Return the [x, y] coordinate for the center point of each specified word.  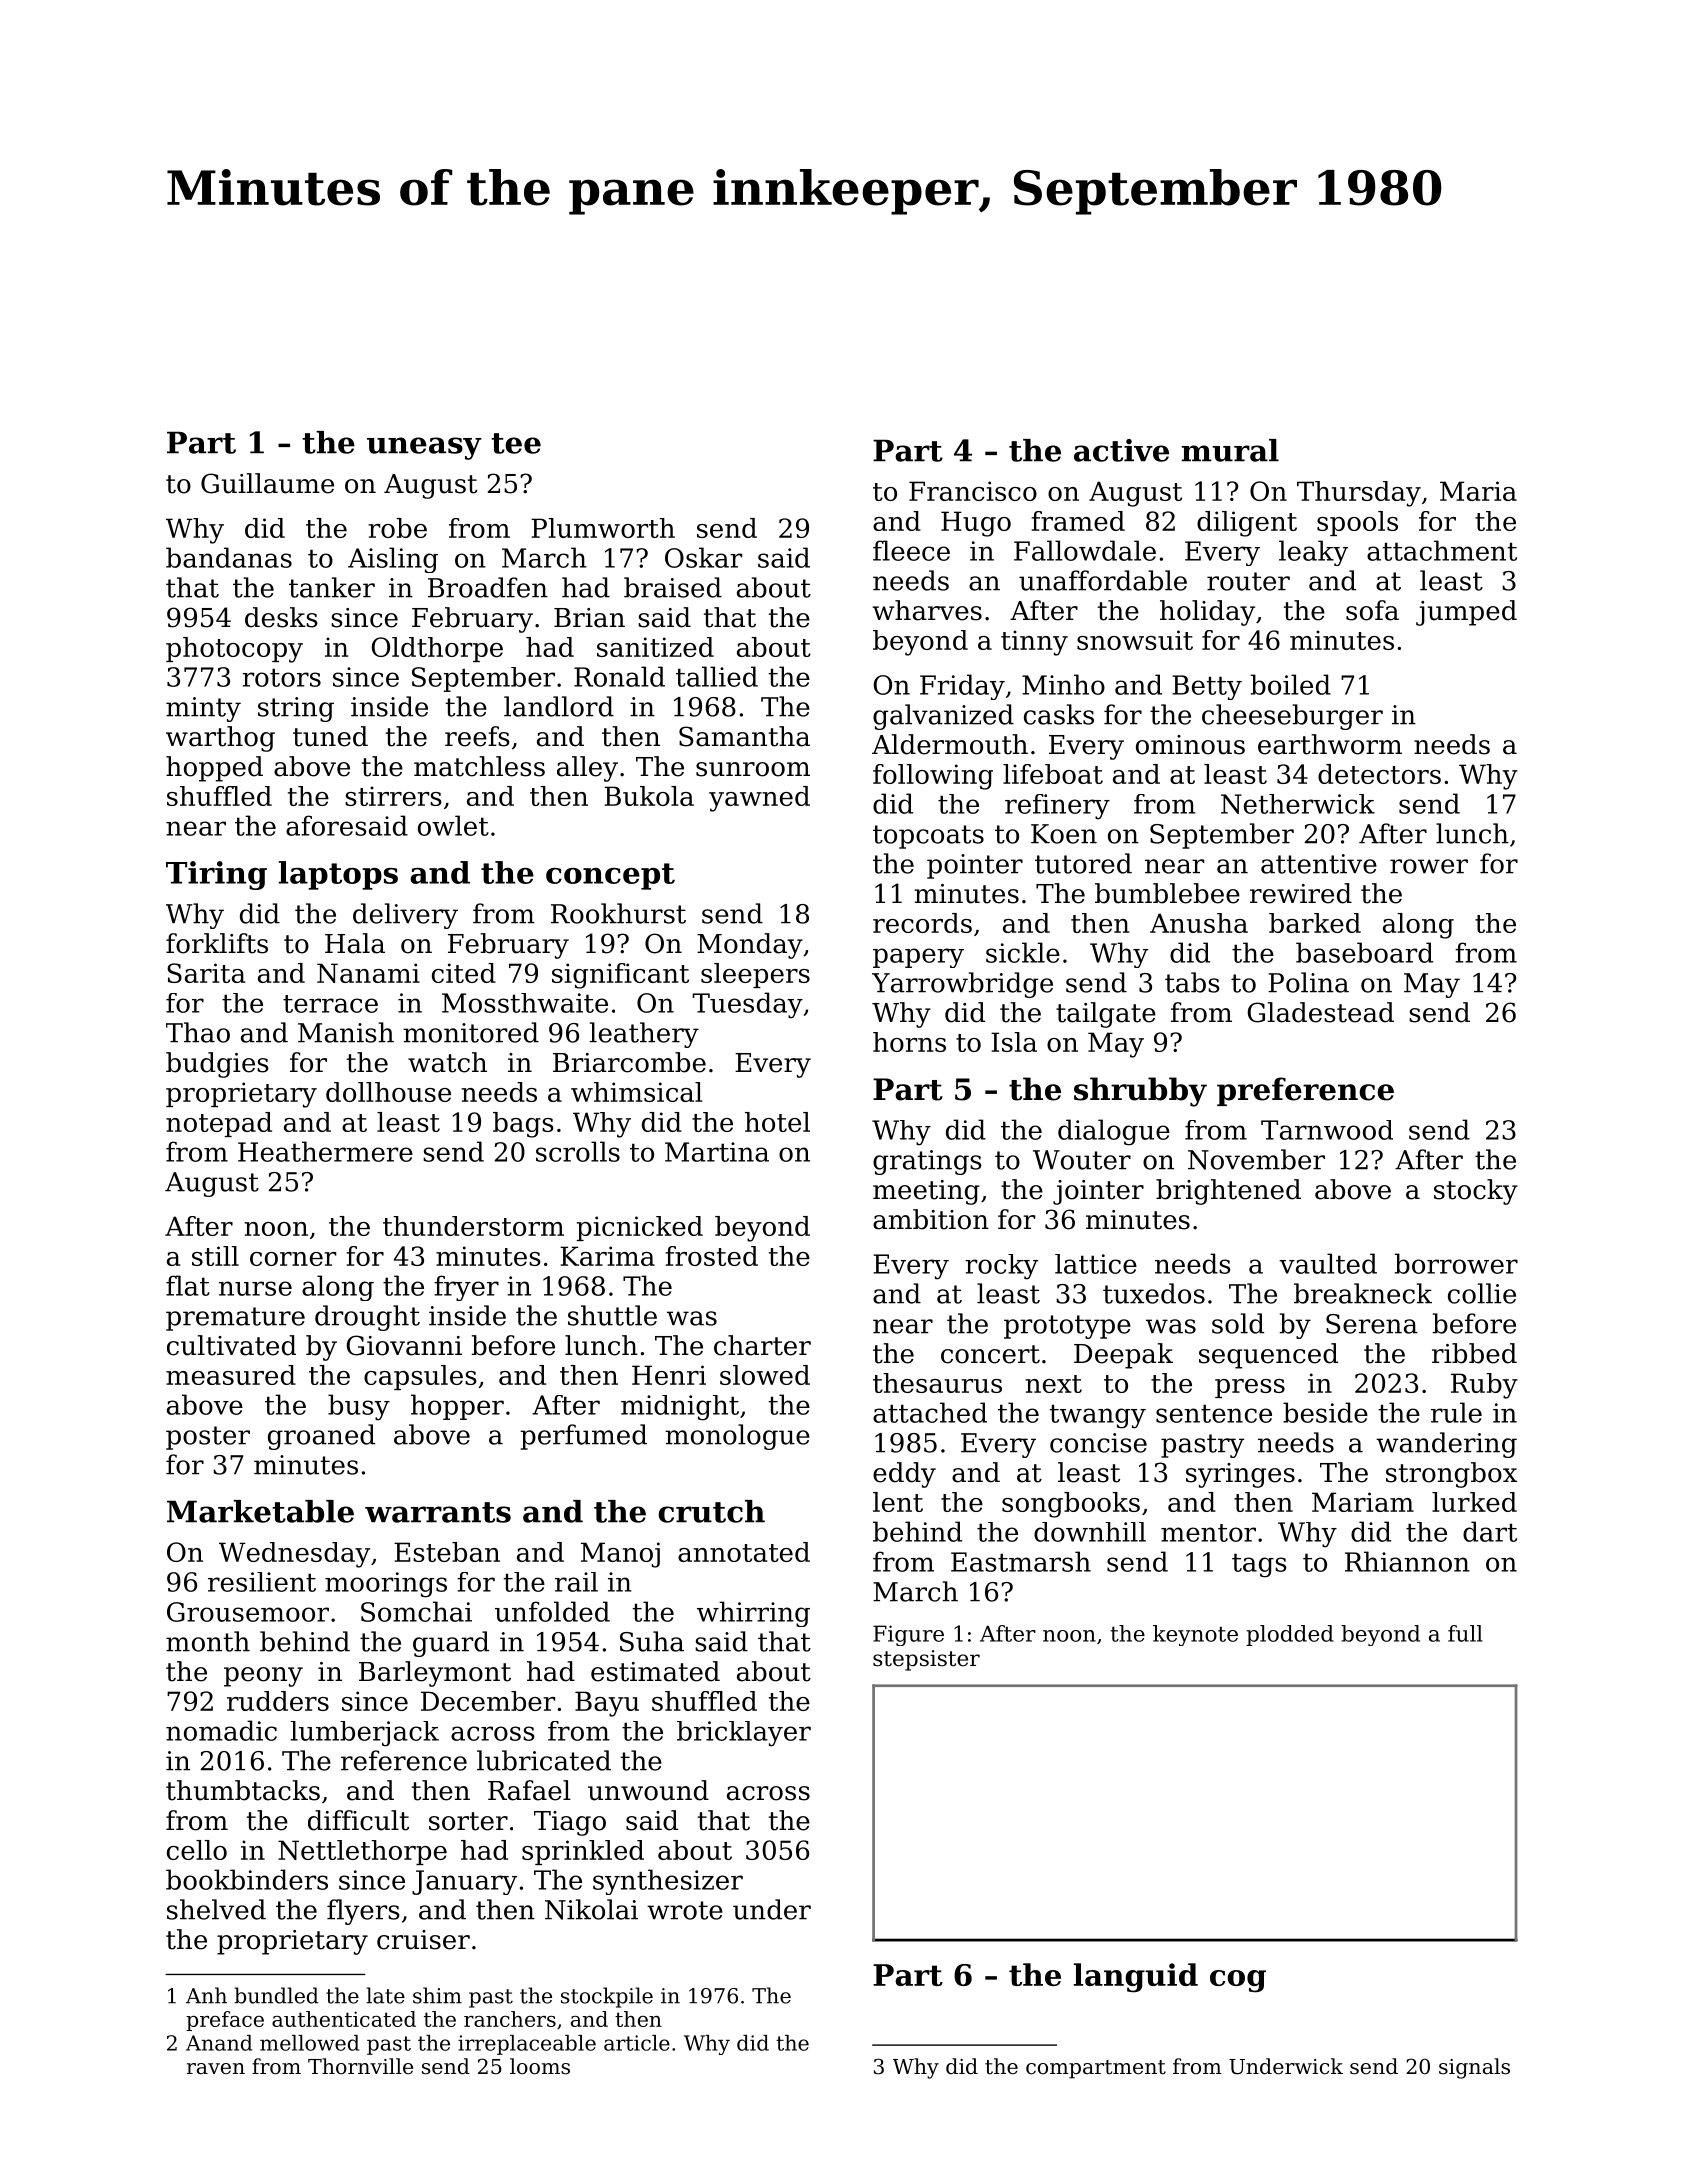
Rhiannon [1407, 1561]
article [637, 2043]
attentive [1319, 864]
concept [610, 876]
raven [216, 2069]
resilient [262, 1582]
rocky [1001, 1267]
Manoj [620, 1555]
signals [1474, 2068]
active [1121, 450]
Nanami [368, 973]
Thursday [1359, 494]
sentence [1214, 1413]
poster [208, 1438]
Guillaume [267, 483]
